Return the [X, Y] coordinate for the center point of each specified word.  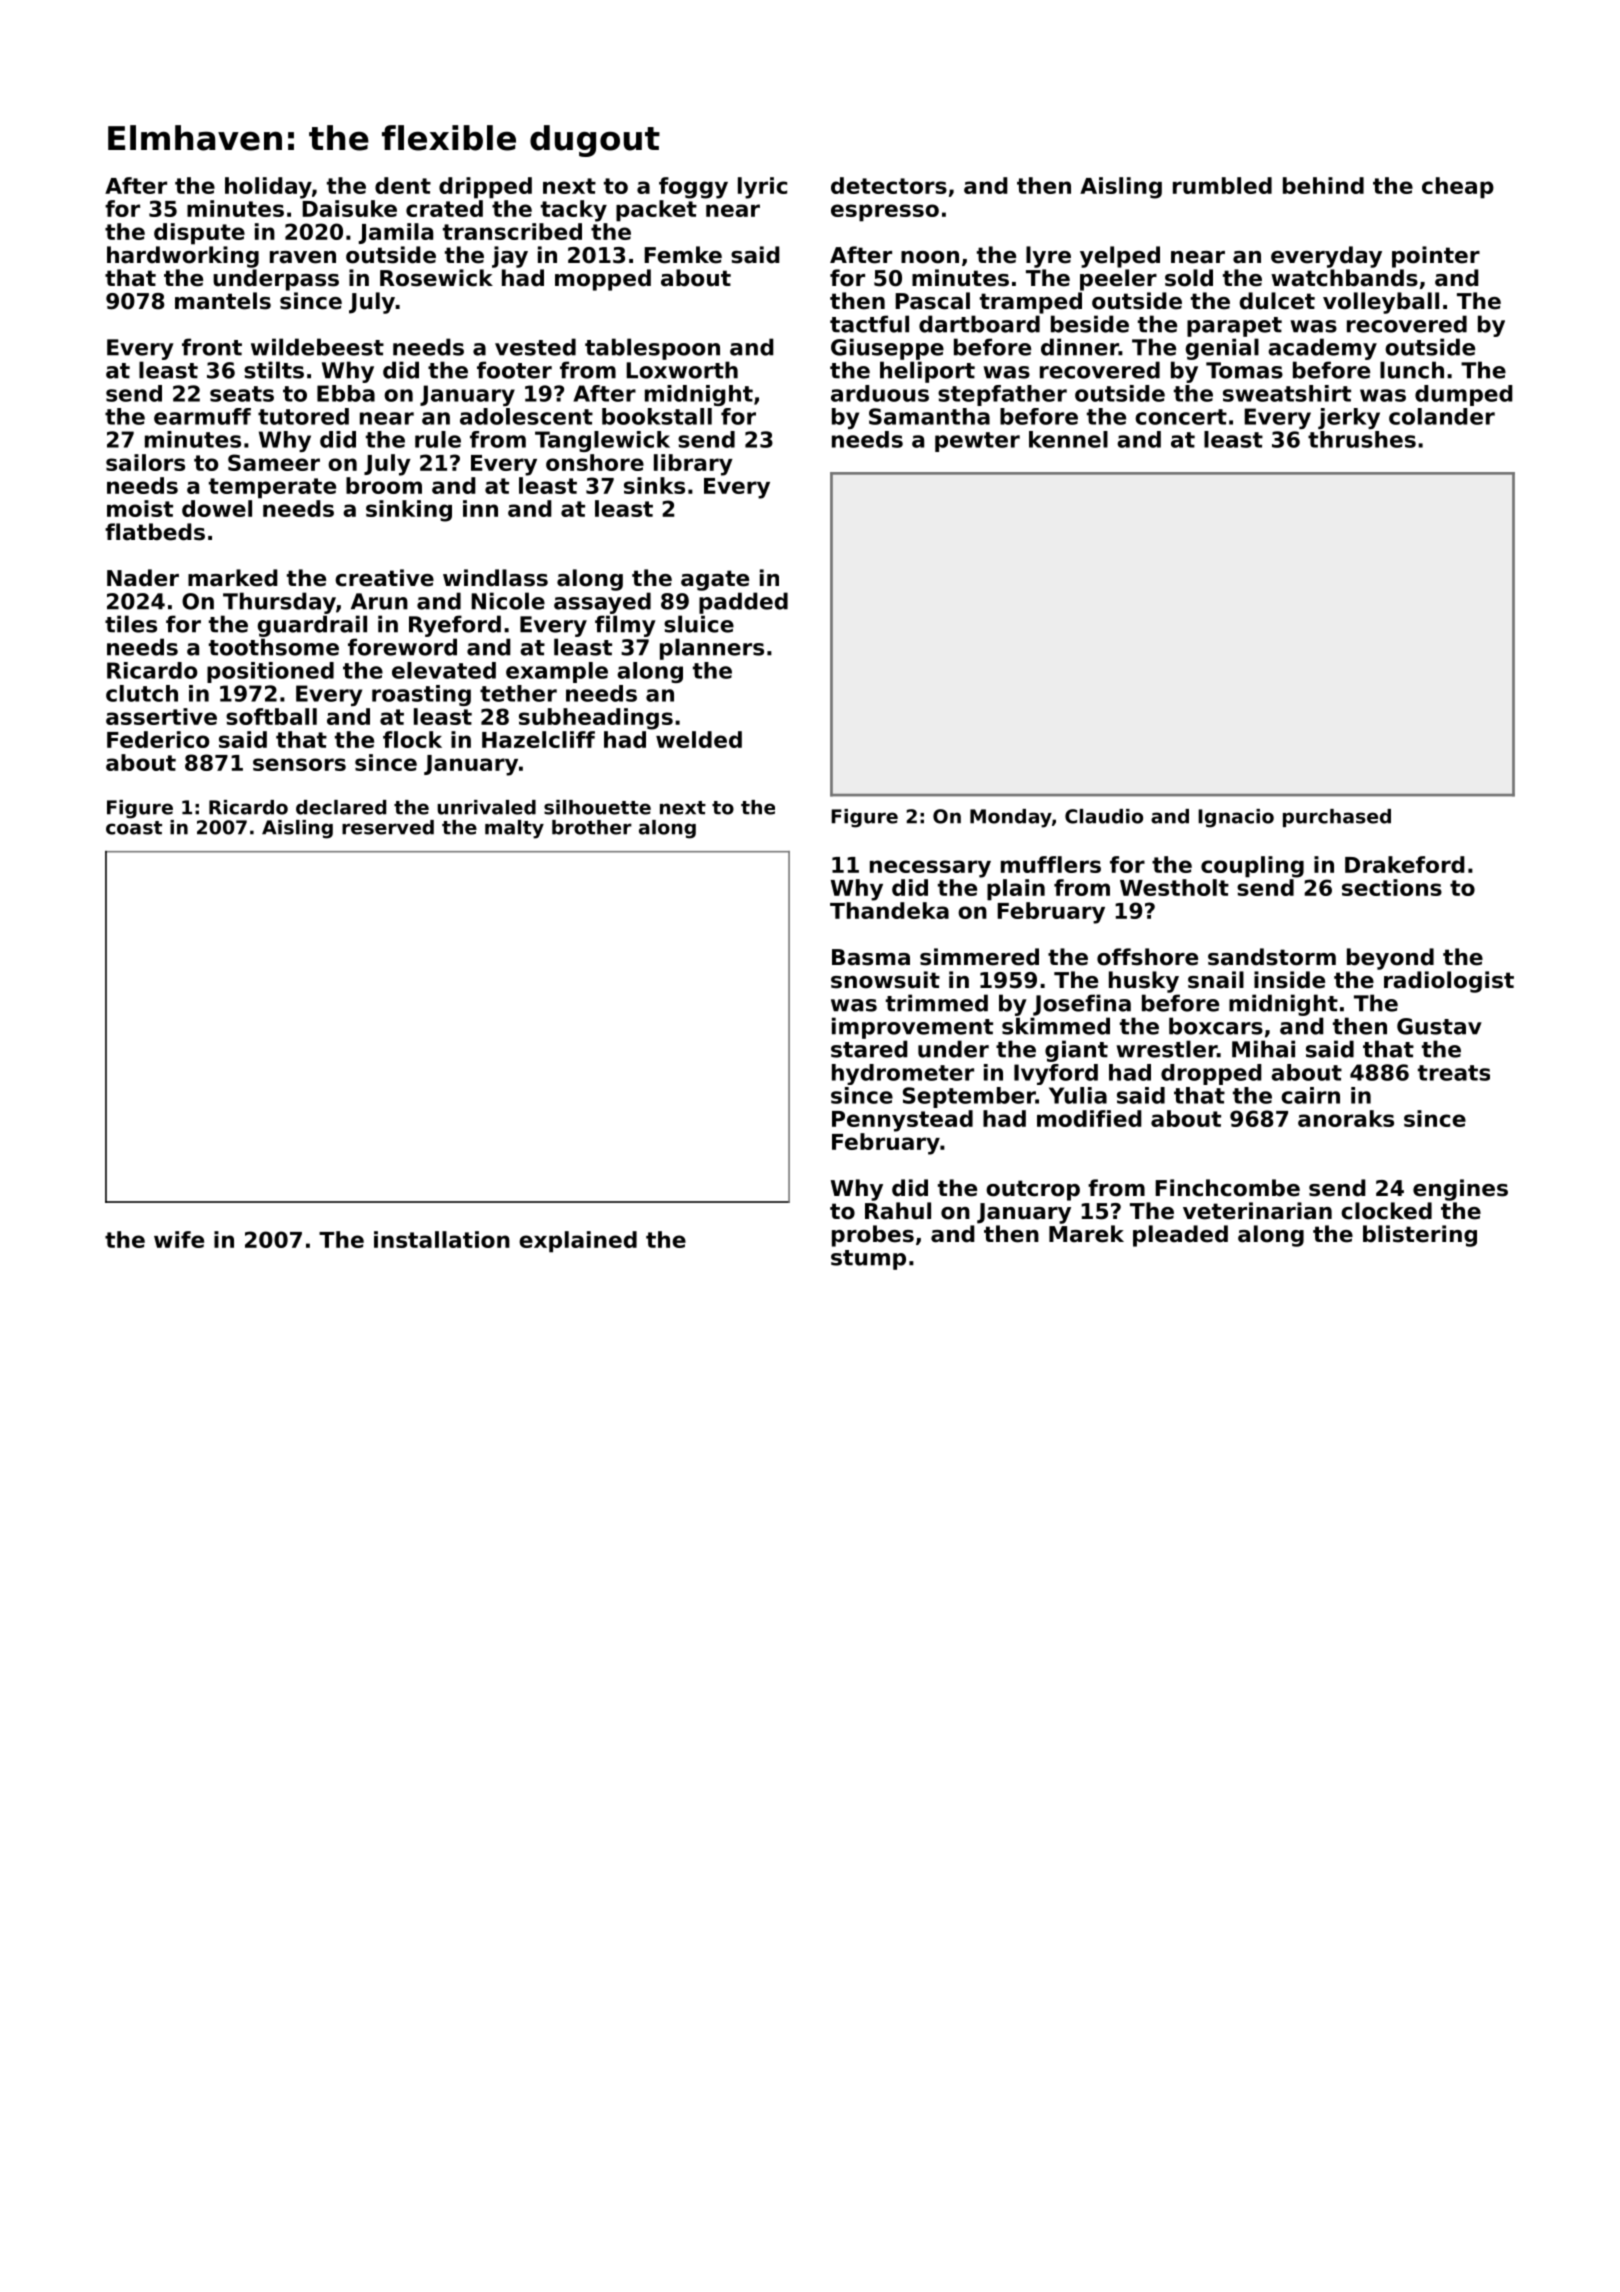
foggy [693, 188]
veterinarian [1257, 1211]
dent [403, 185]
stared [869, 1049]
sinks [654, 485]
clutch [142, 693]
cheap [1458, 188]
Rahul [898, 1211]
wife [179, 1239]
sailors [145, 462]
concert [1181, 417]
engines [1460, 1190]
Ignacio [1236, 818]
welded [699, 739]
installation [442, 1239]
